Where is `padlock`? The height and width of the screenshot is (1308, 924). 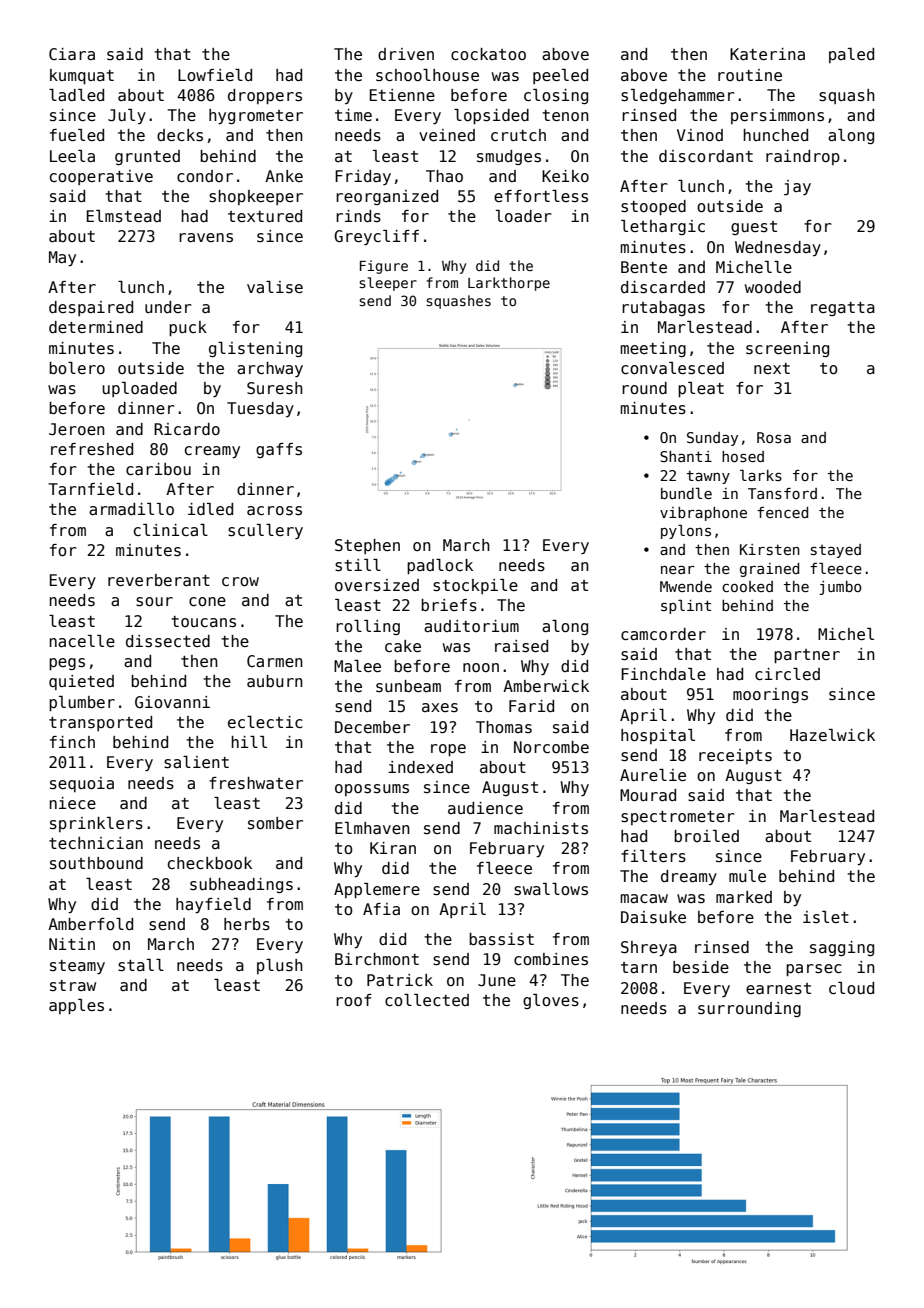
padlock is located at coordinates (440, 566).
